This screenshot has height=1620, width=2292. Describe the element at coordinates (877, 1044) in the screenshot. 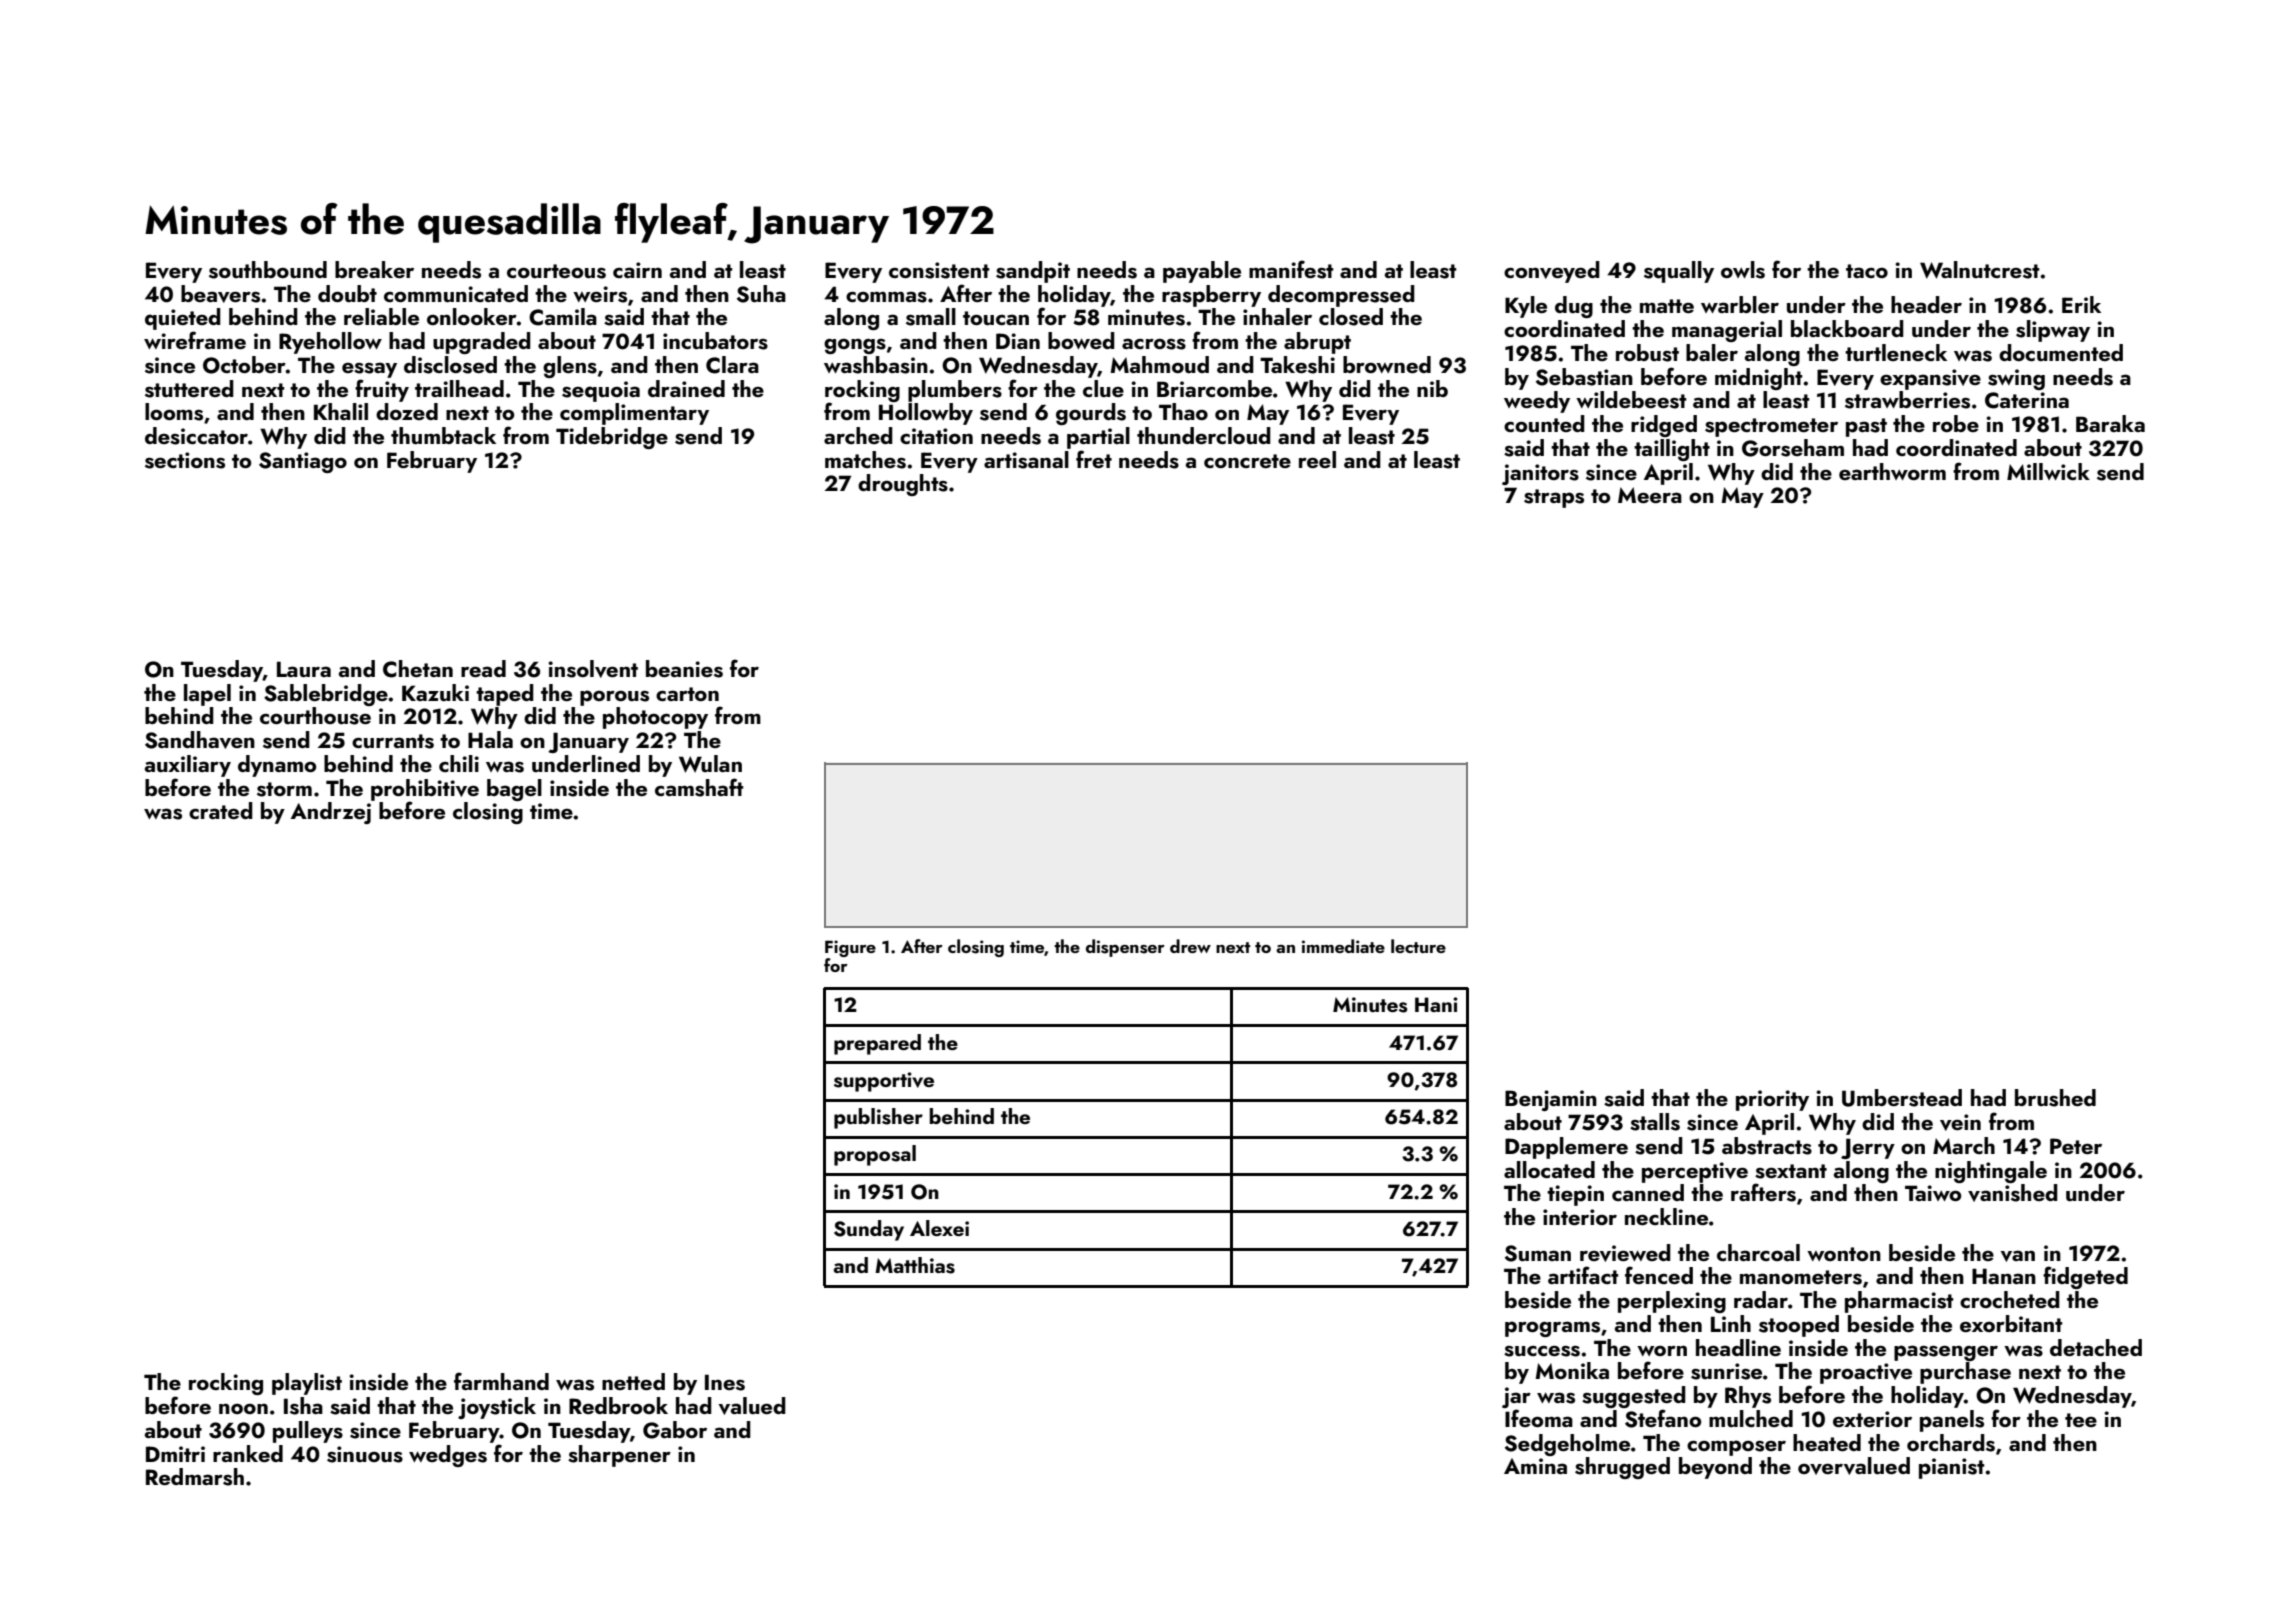

I see `prepared` at that location.
